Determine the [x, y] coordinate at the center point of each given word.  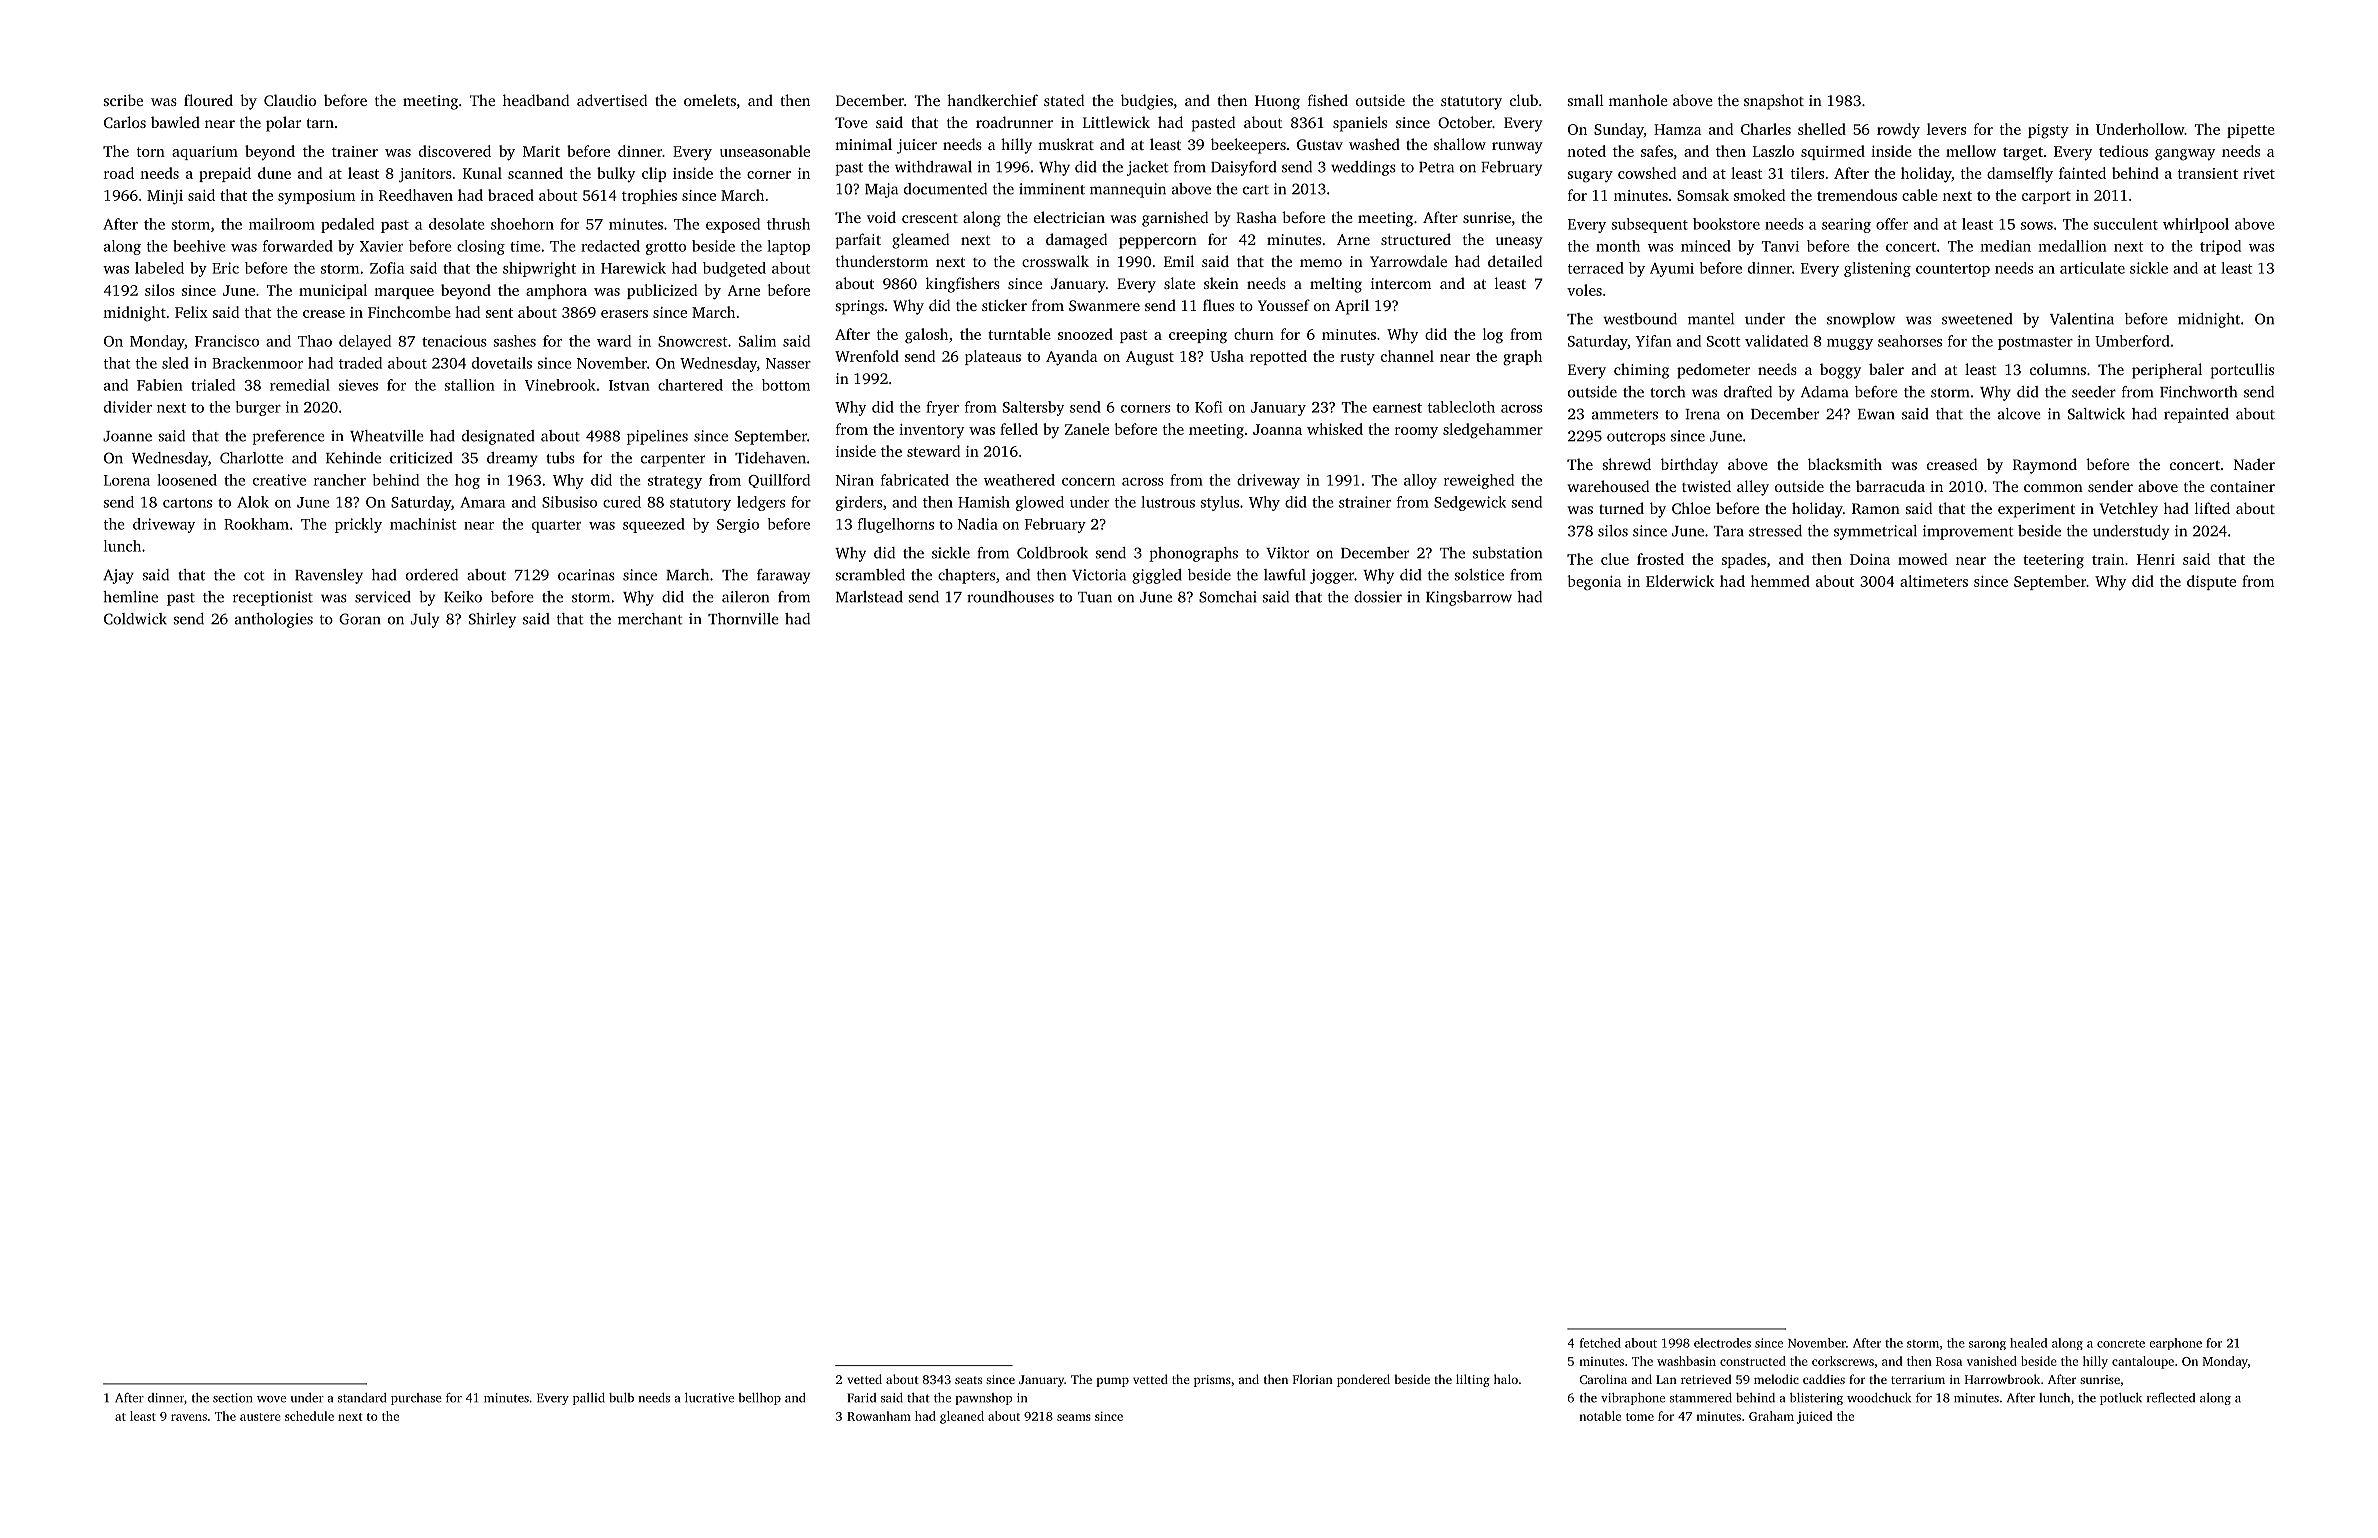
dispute [2211, 582]
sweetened [1977, 319]
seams [1074, 1417]
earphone [2175, 1344]
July [425, 620]
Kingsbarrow [1469, 598]
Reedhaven [416, 195]
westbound [1640, 319]
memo [1321, 263]
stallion [470, 385]
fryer [942, 408]
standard [362, 1398]
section [232, 1398]
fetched [1600, 1343]
